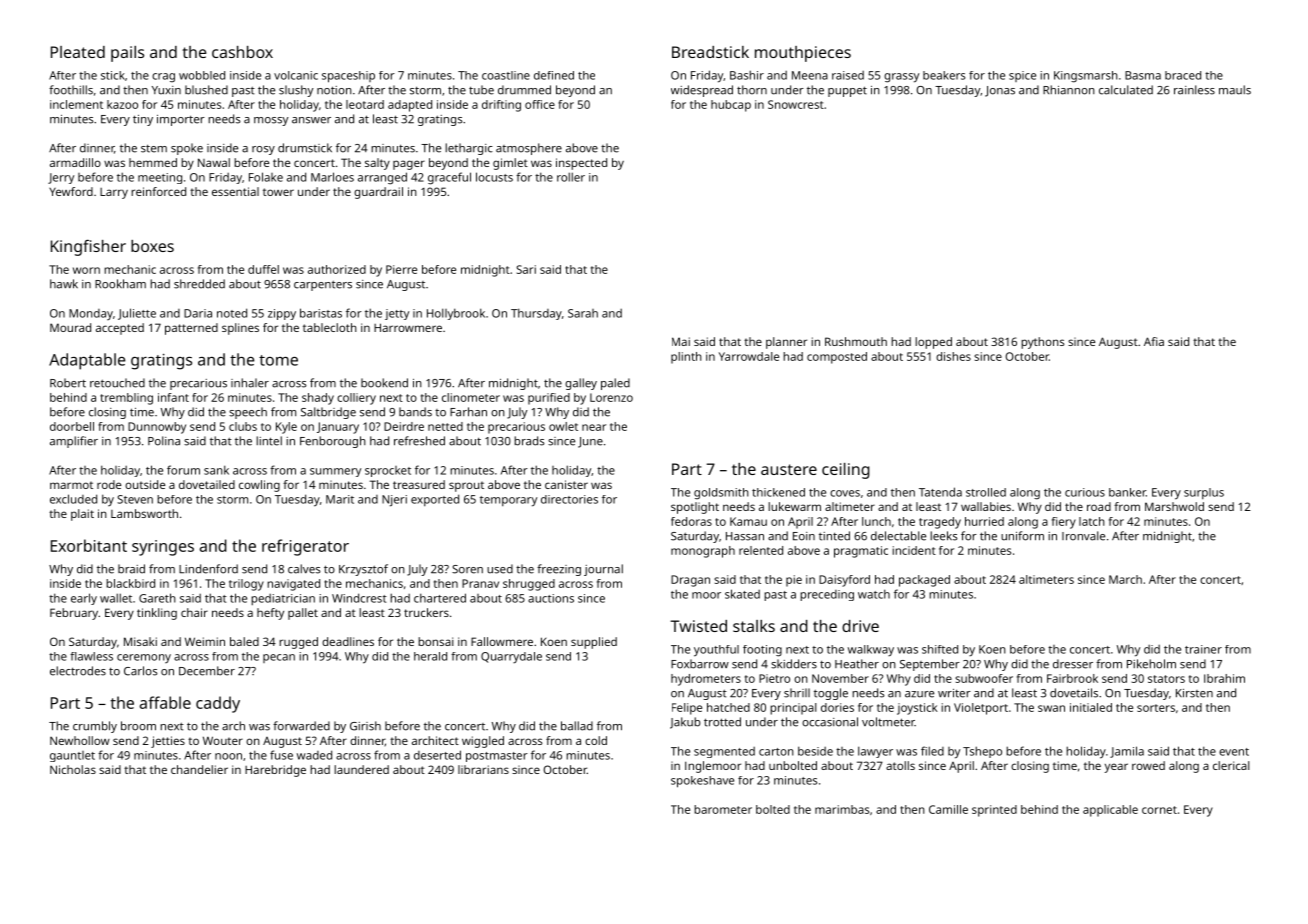 Image resolution: width=1308 pixels, height=924 pixels. Describe the element at coordinates (275, 771) in the page. I see `Harebridge` at that location.
